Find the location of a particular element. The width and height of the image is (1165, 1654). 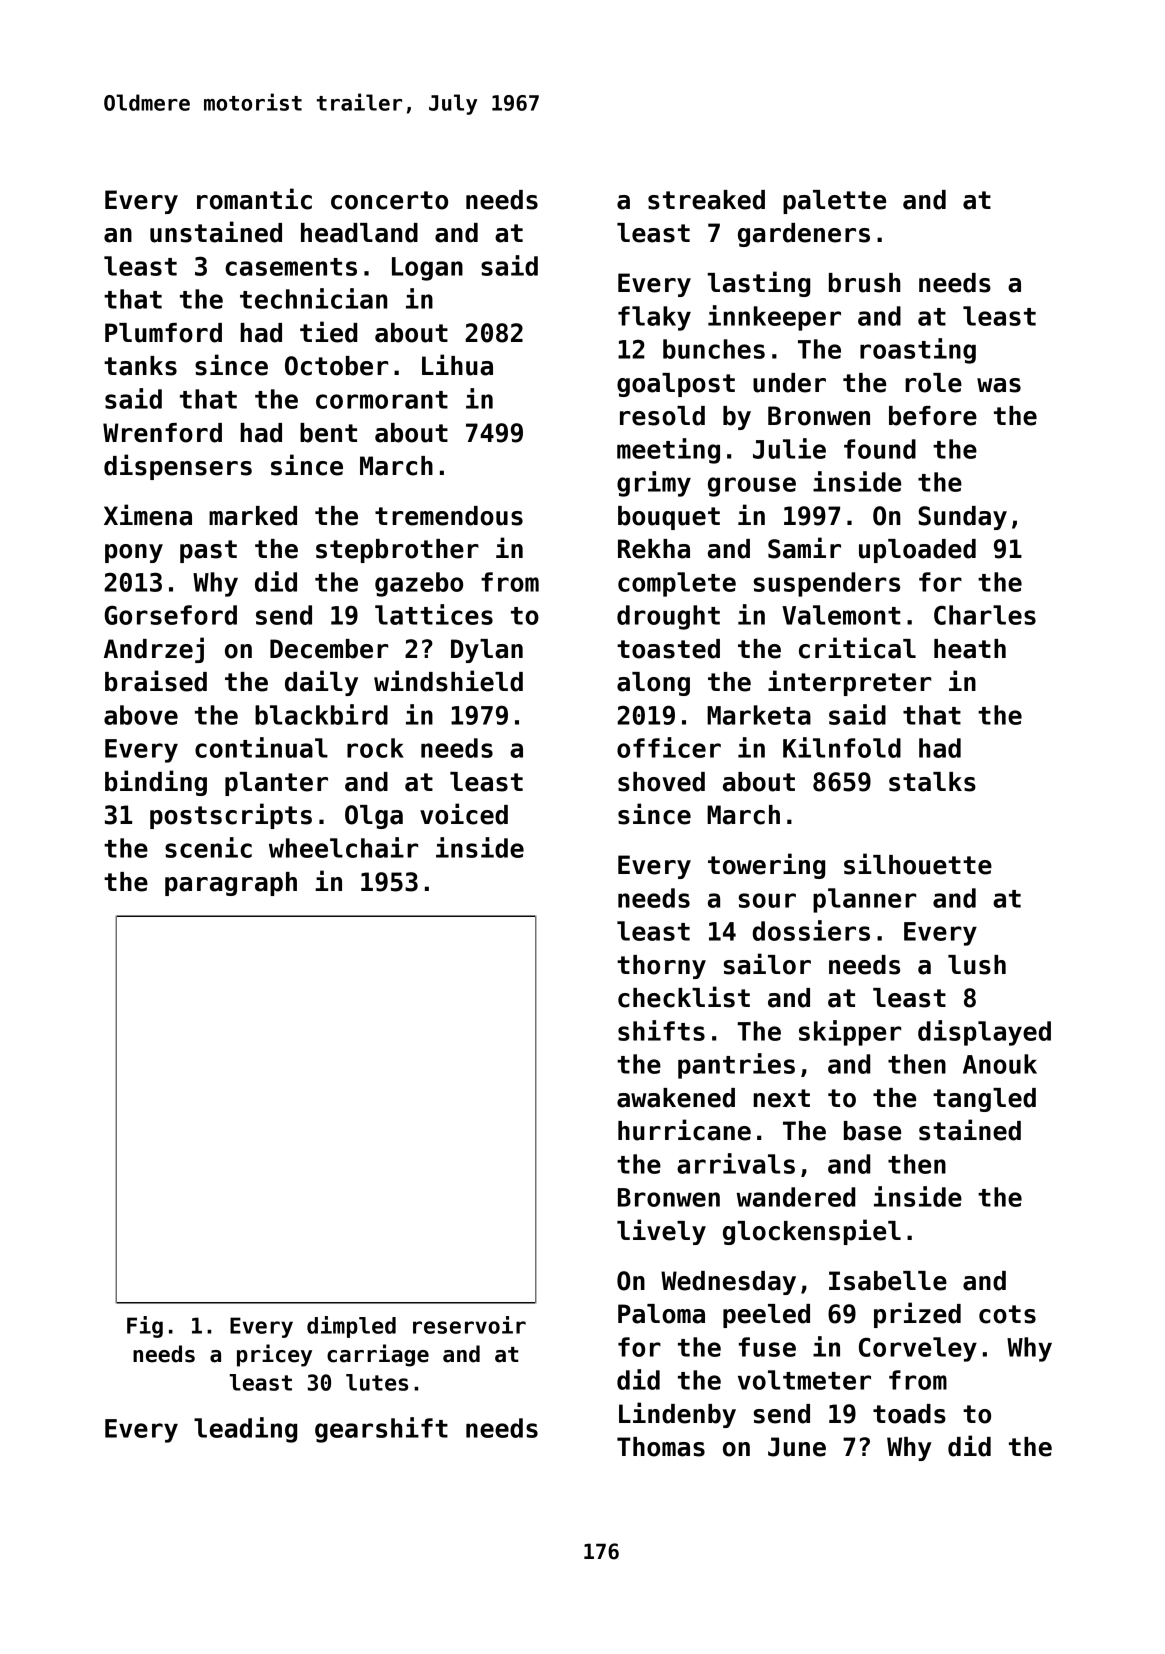

leading is located at coordinates (245, 1430).
